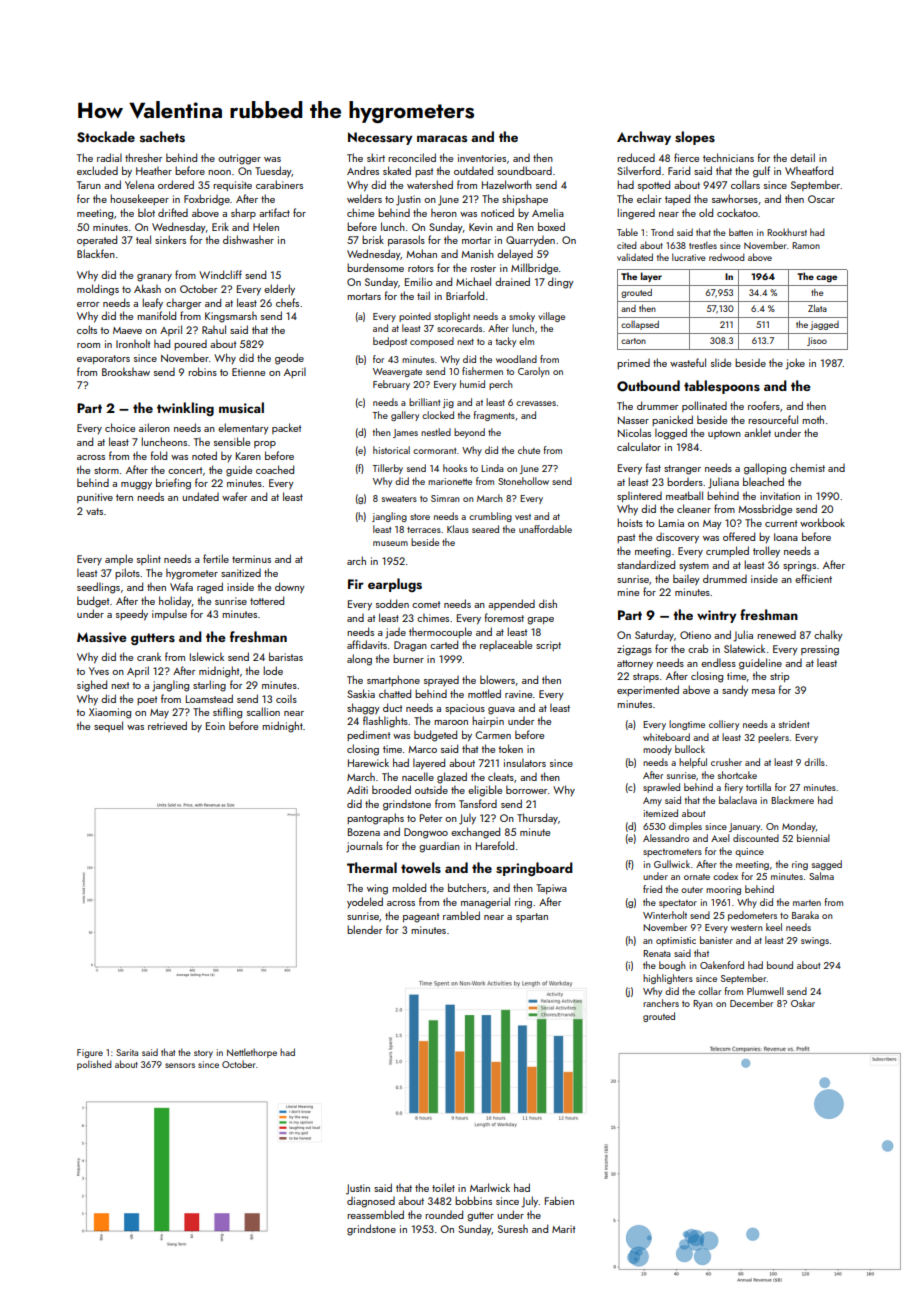 The image size is (924, 1308). What do you see at coordinates (90, 1053) in the screenshot?
I see `Figure` at bounding box center [90, 1053].
